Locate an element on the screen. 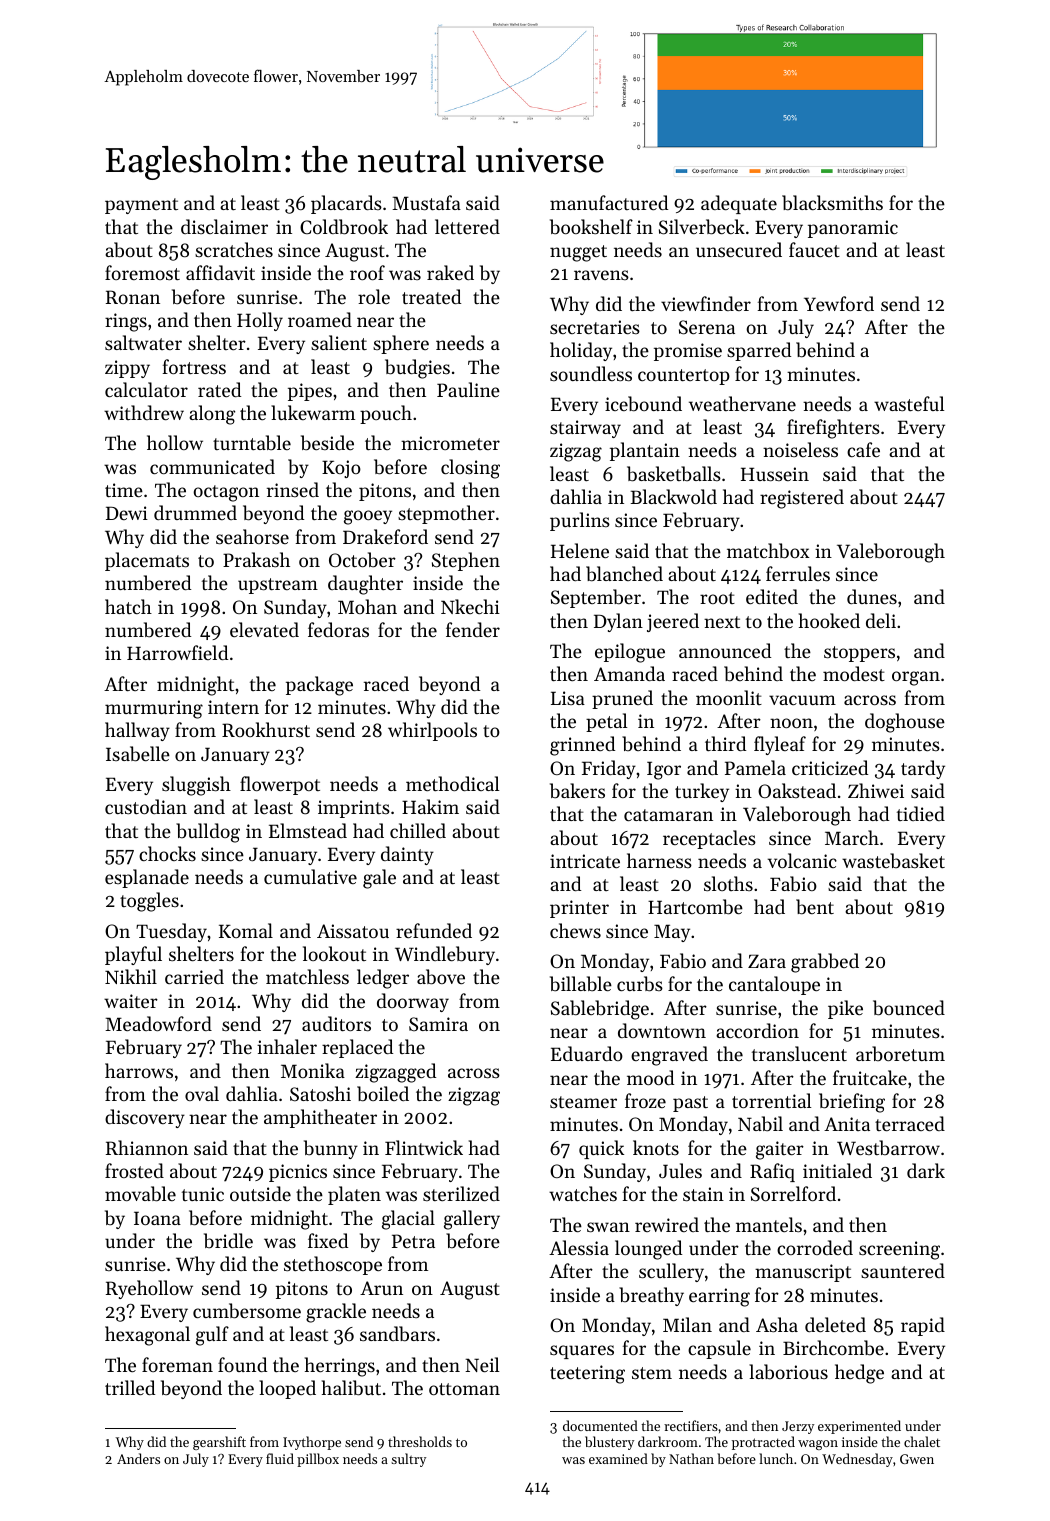  budgies is located at coordinates (417, 369).
